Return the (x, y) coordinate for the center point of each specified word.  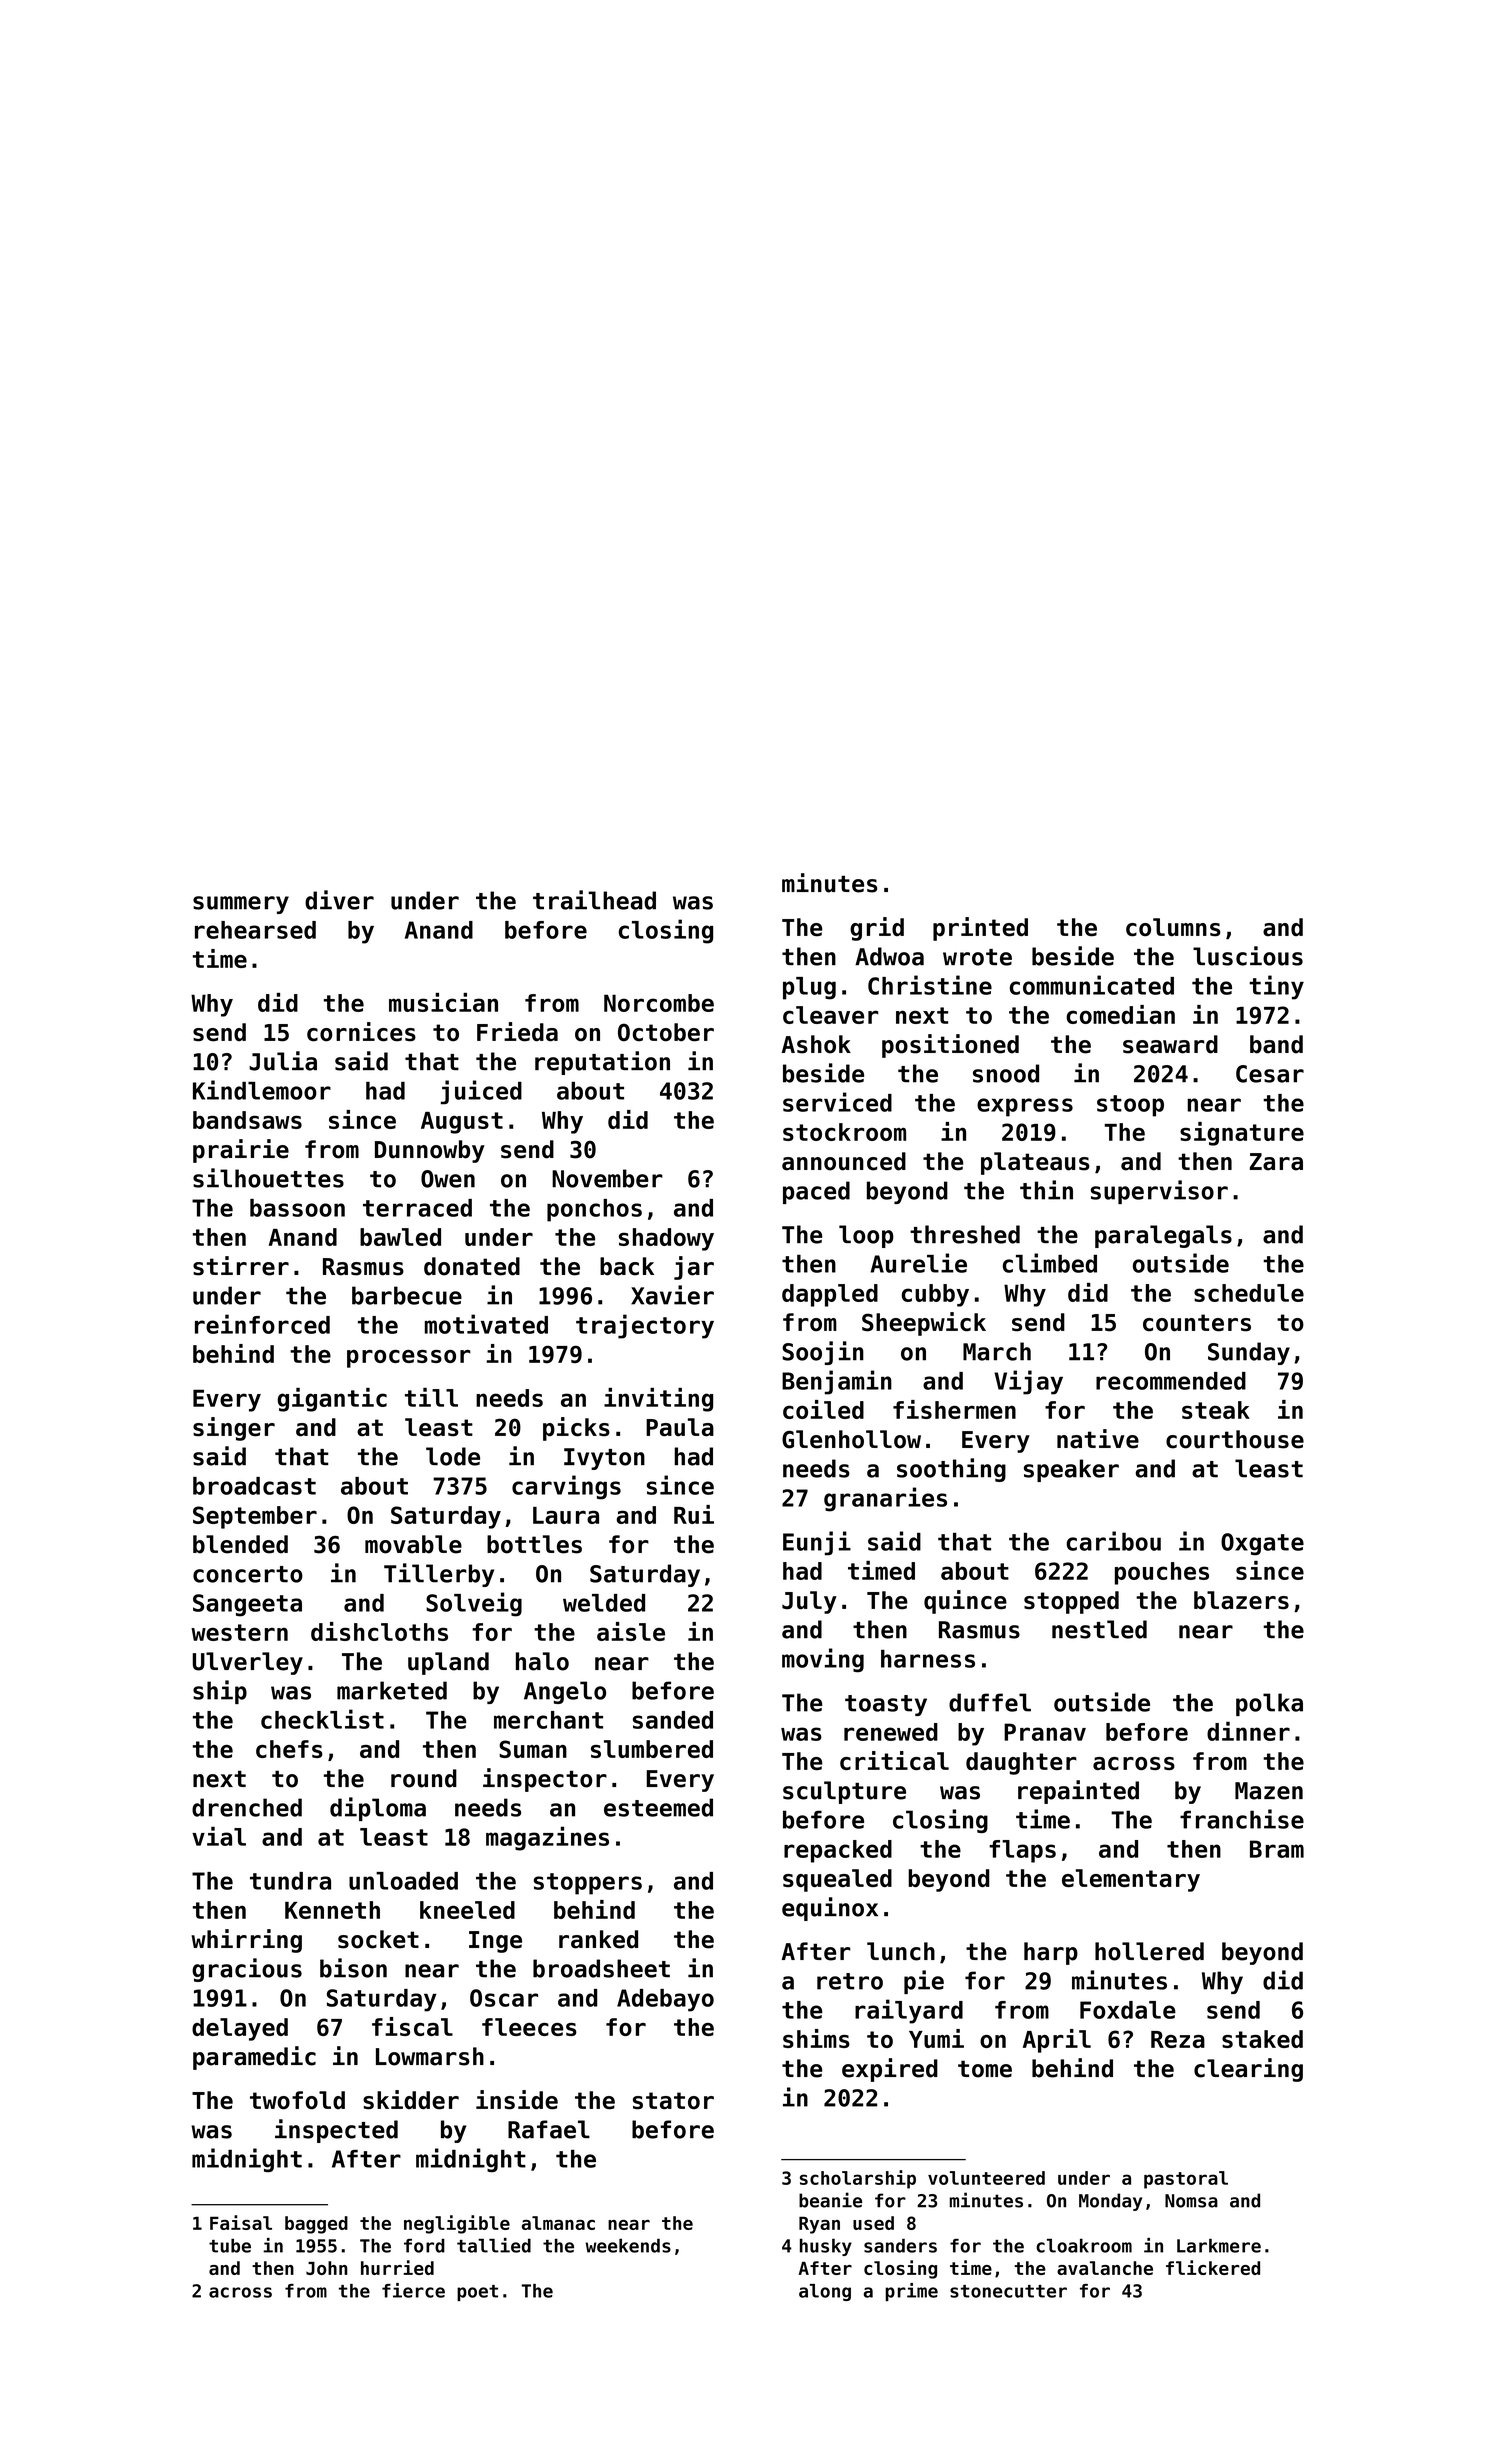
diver (339, 900)
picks (576, 1429)
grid (877, 929)
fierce (413, 2290)
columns (1173, 927)
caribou (1113, 1541)
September (255, 1517)
